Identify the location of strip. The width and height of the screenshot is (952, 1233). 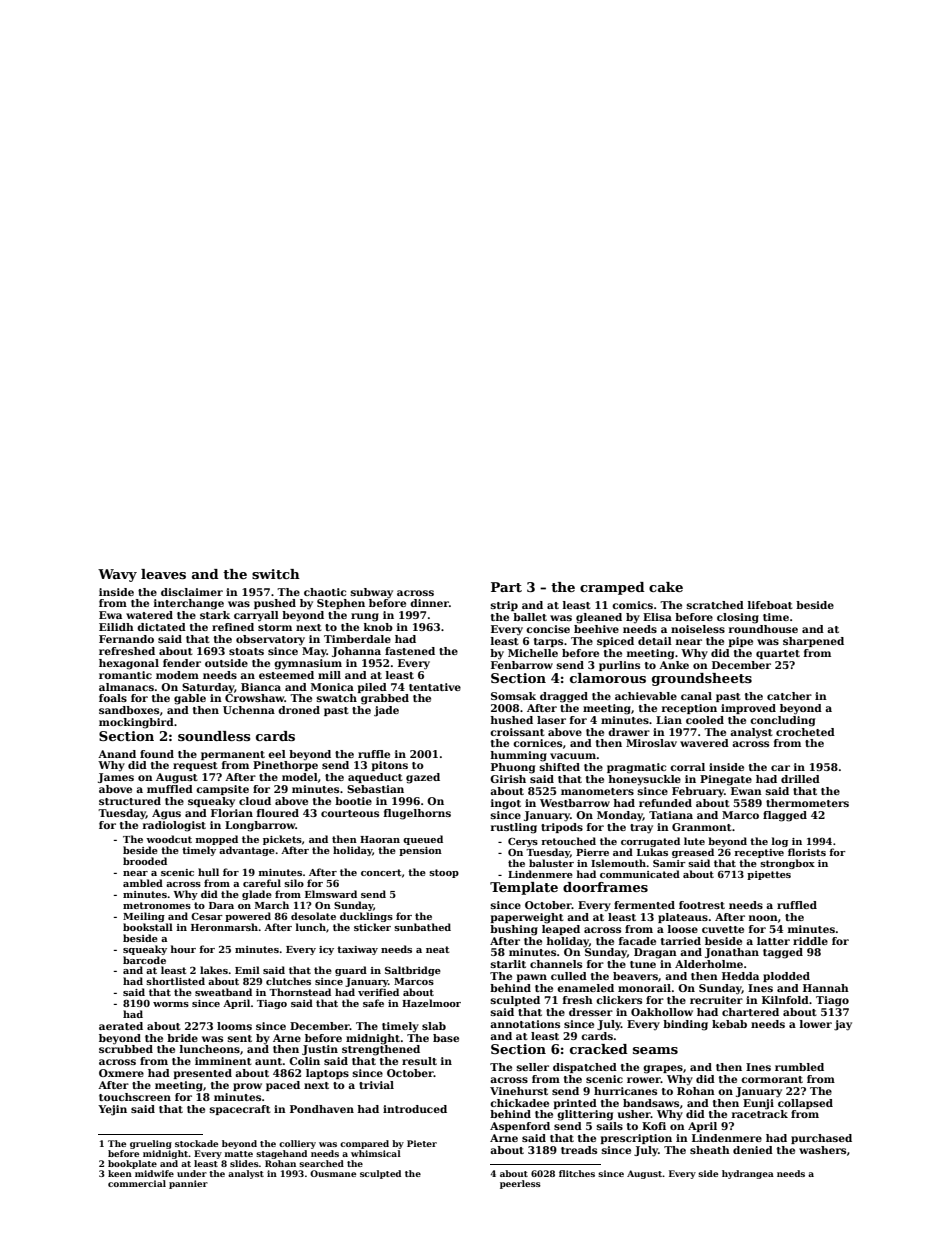
(504, 606).
